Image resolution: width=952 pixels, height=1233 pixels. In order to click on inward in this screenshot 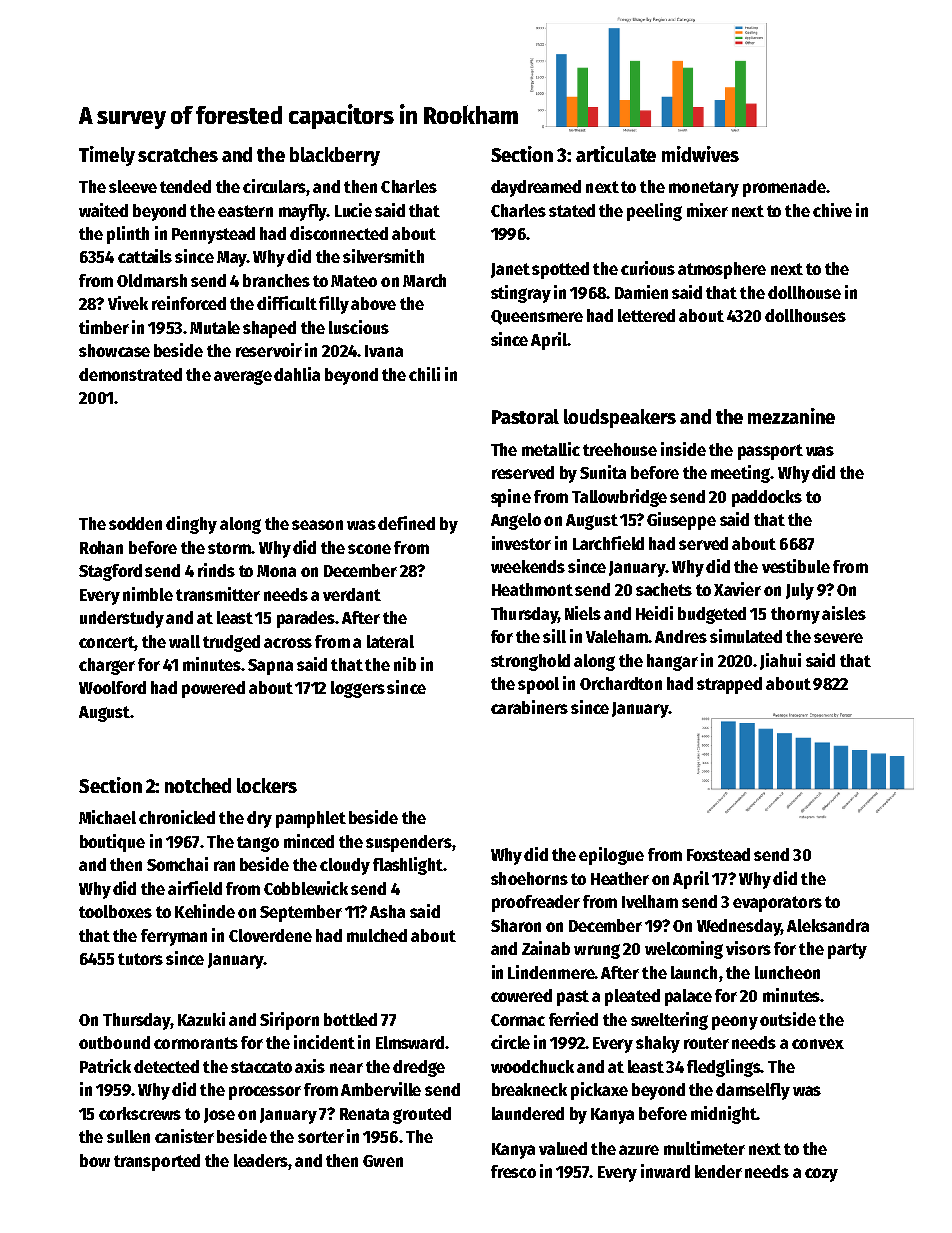, I will do `click(665, 1171)`.
